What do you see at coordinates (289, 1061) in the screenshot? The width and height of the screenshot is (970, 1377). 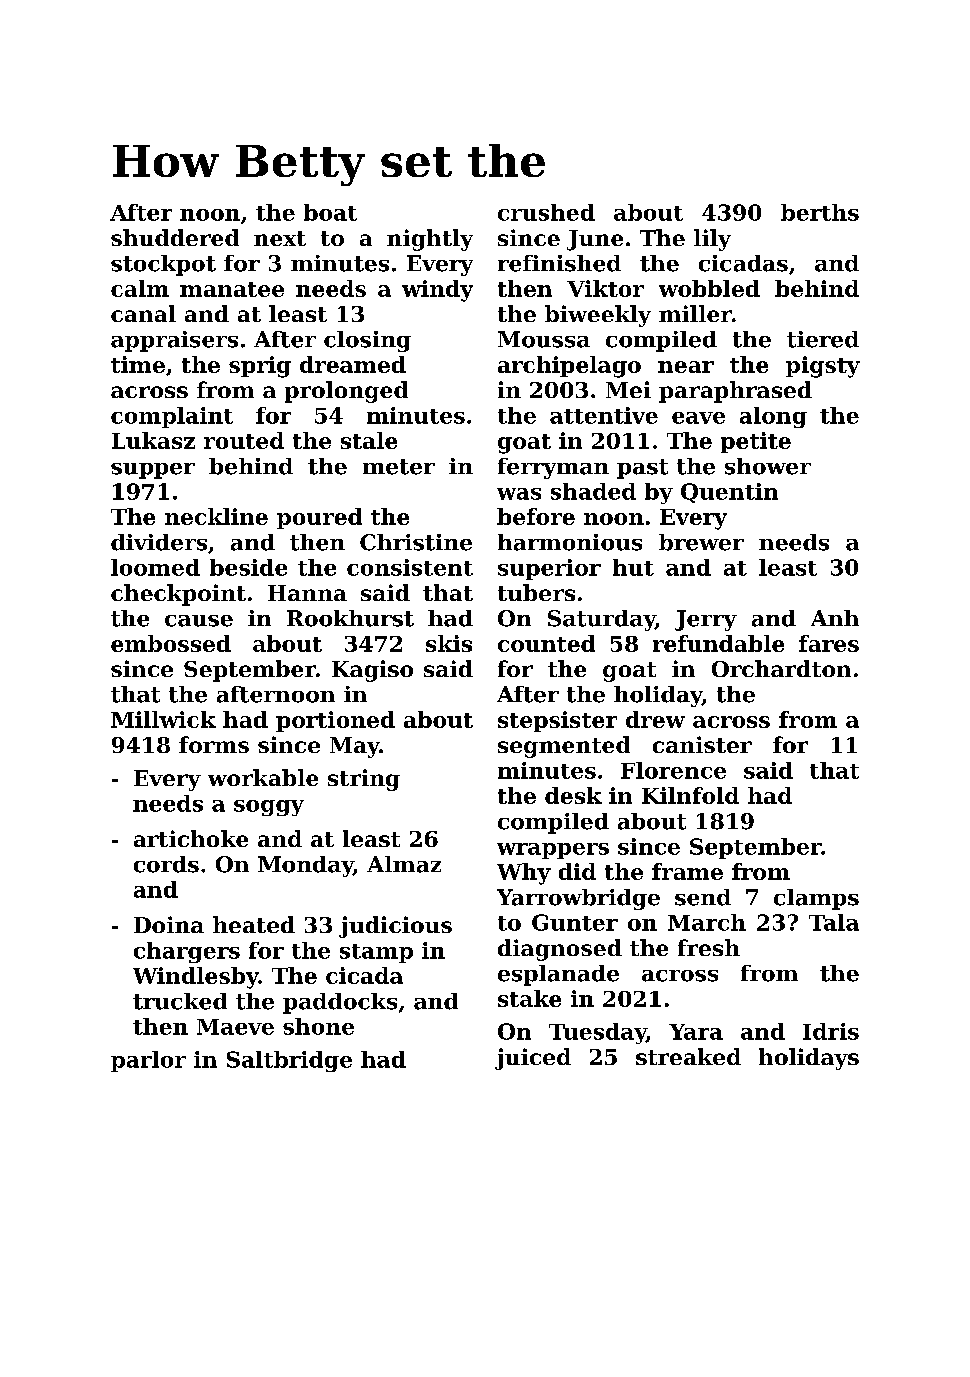 I see `Saltbridge` at bounding box center [289, 1061].
